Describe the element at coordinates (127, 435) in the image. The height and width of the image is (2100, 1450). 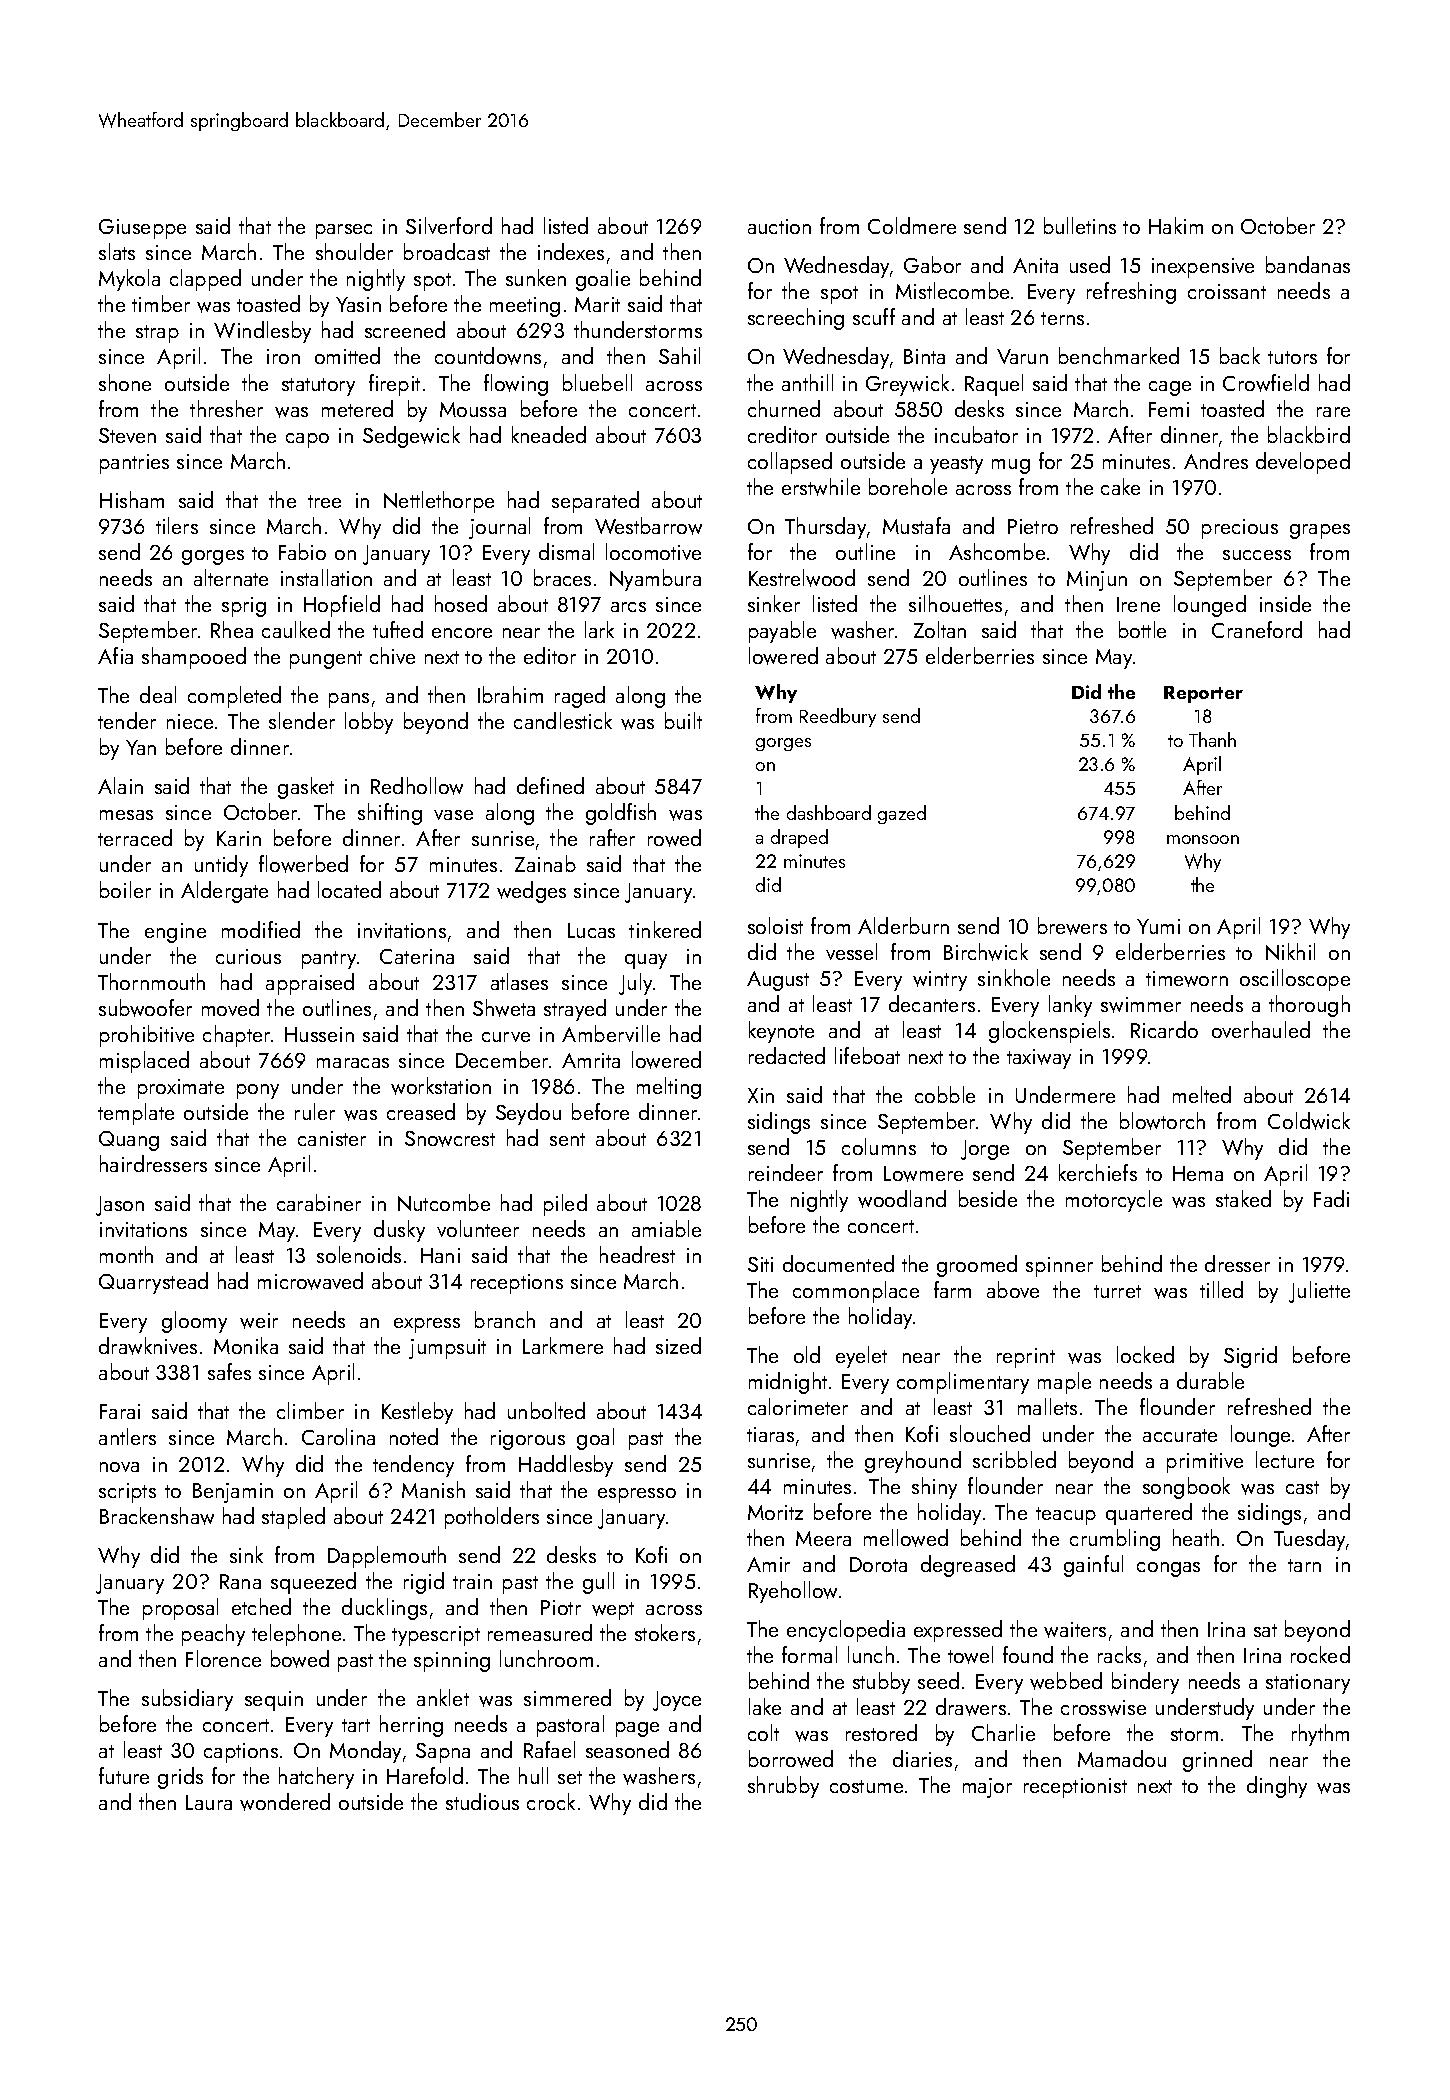
I see `Steven` at that location.
